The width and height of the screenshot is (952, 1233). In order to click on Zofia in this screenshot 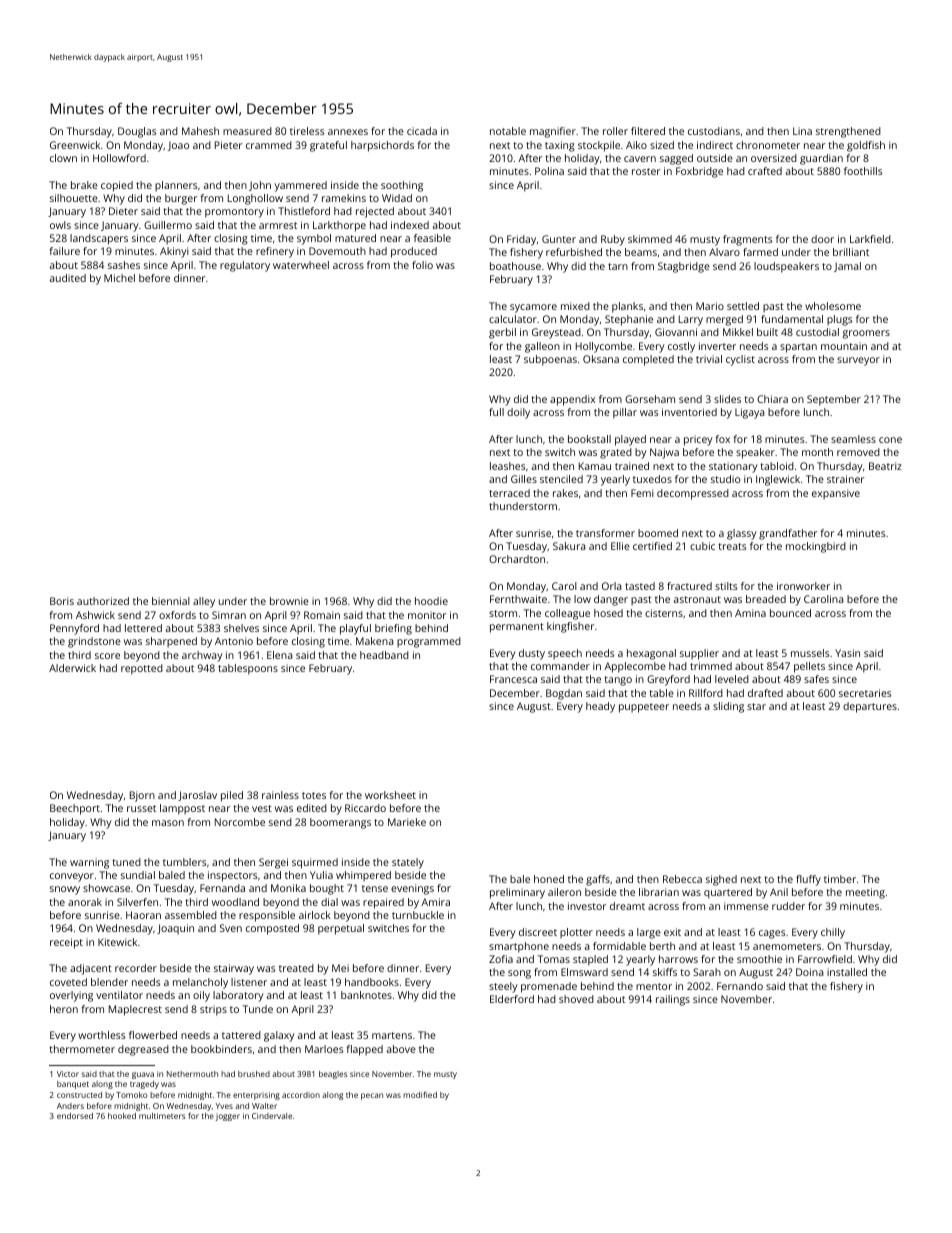, I will do `click(501, 959)`.
